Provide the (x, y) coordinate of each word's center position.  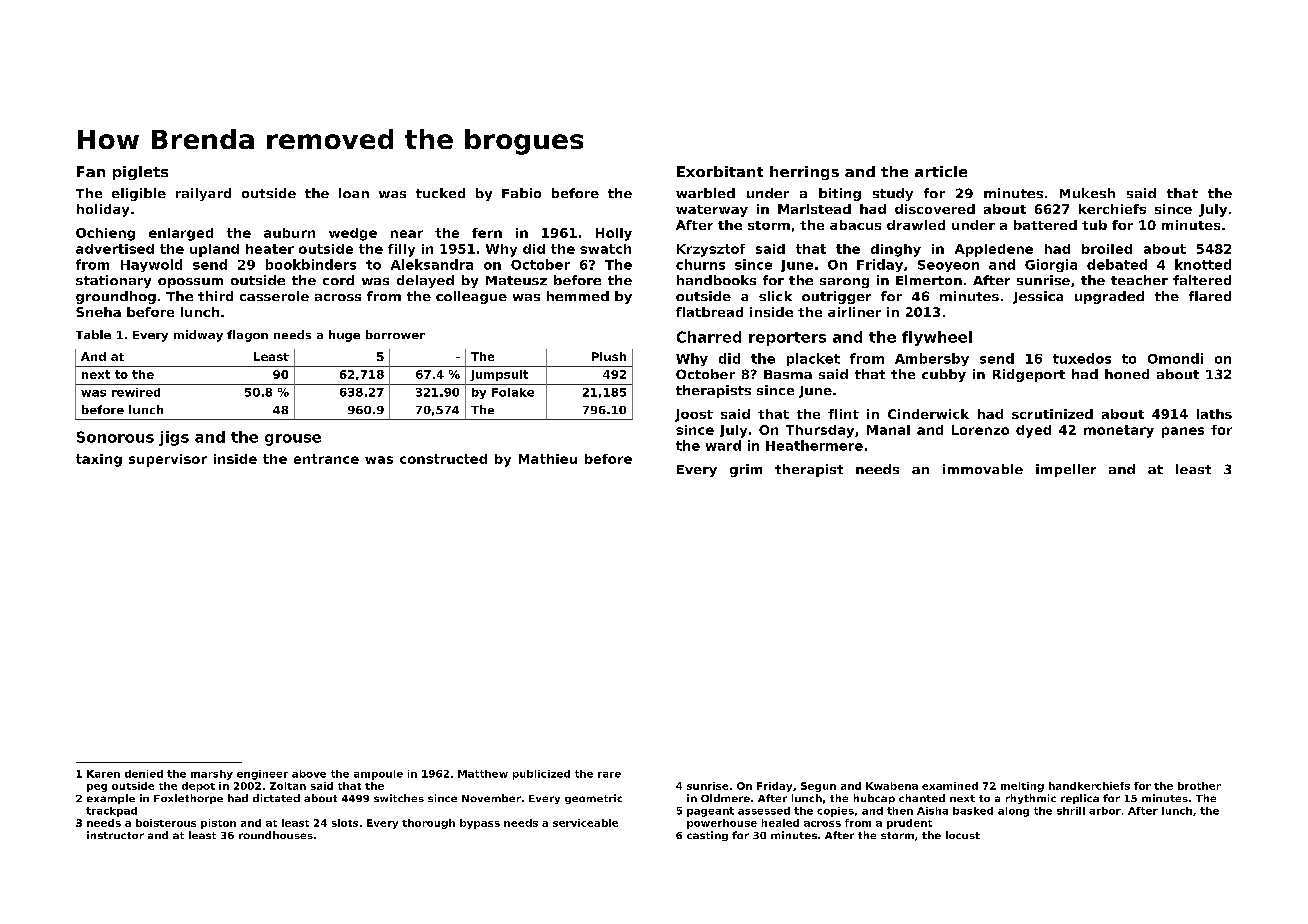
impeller (1066, 470)
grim (746, 470)
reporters (787, 339)
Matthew (483, 774)
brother (1199, 786)
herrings (804, 173)
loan (354, 193)
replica (1080, 799)
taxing (99, 460)
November (491, 798)
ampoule (378, 775)
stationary (113, 281)
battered (1045, 225)
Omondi (1175, 358)
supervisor (168, 460)
